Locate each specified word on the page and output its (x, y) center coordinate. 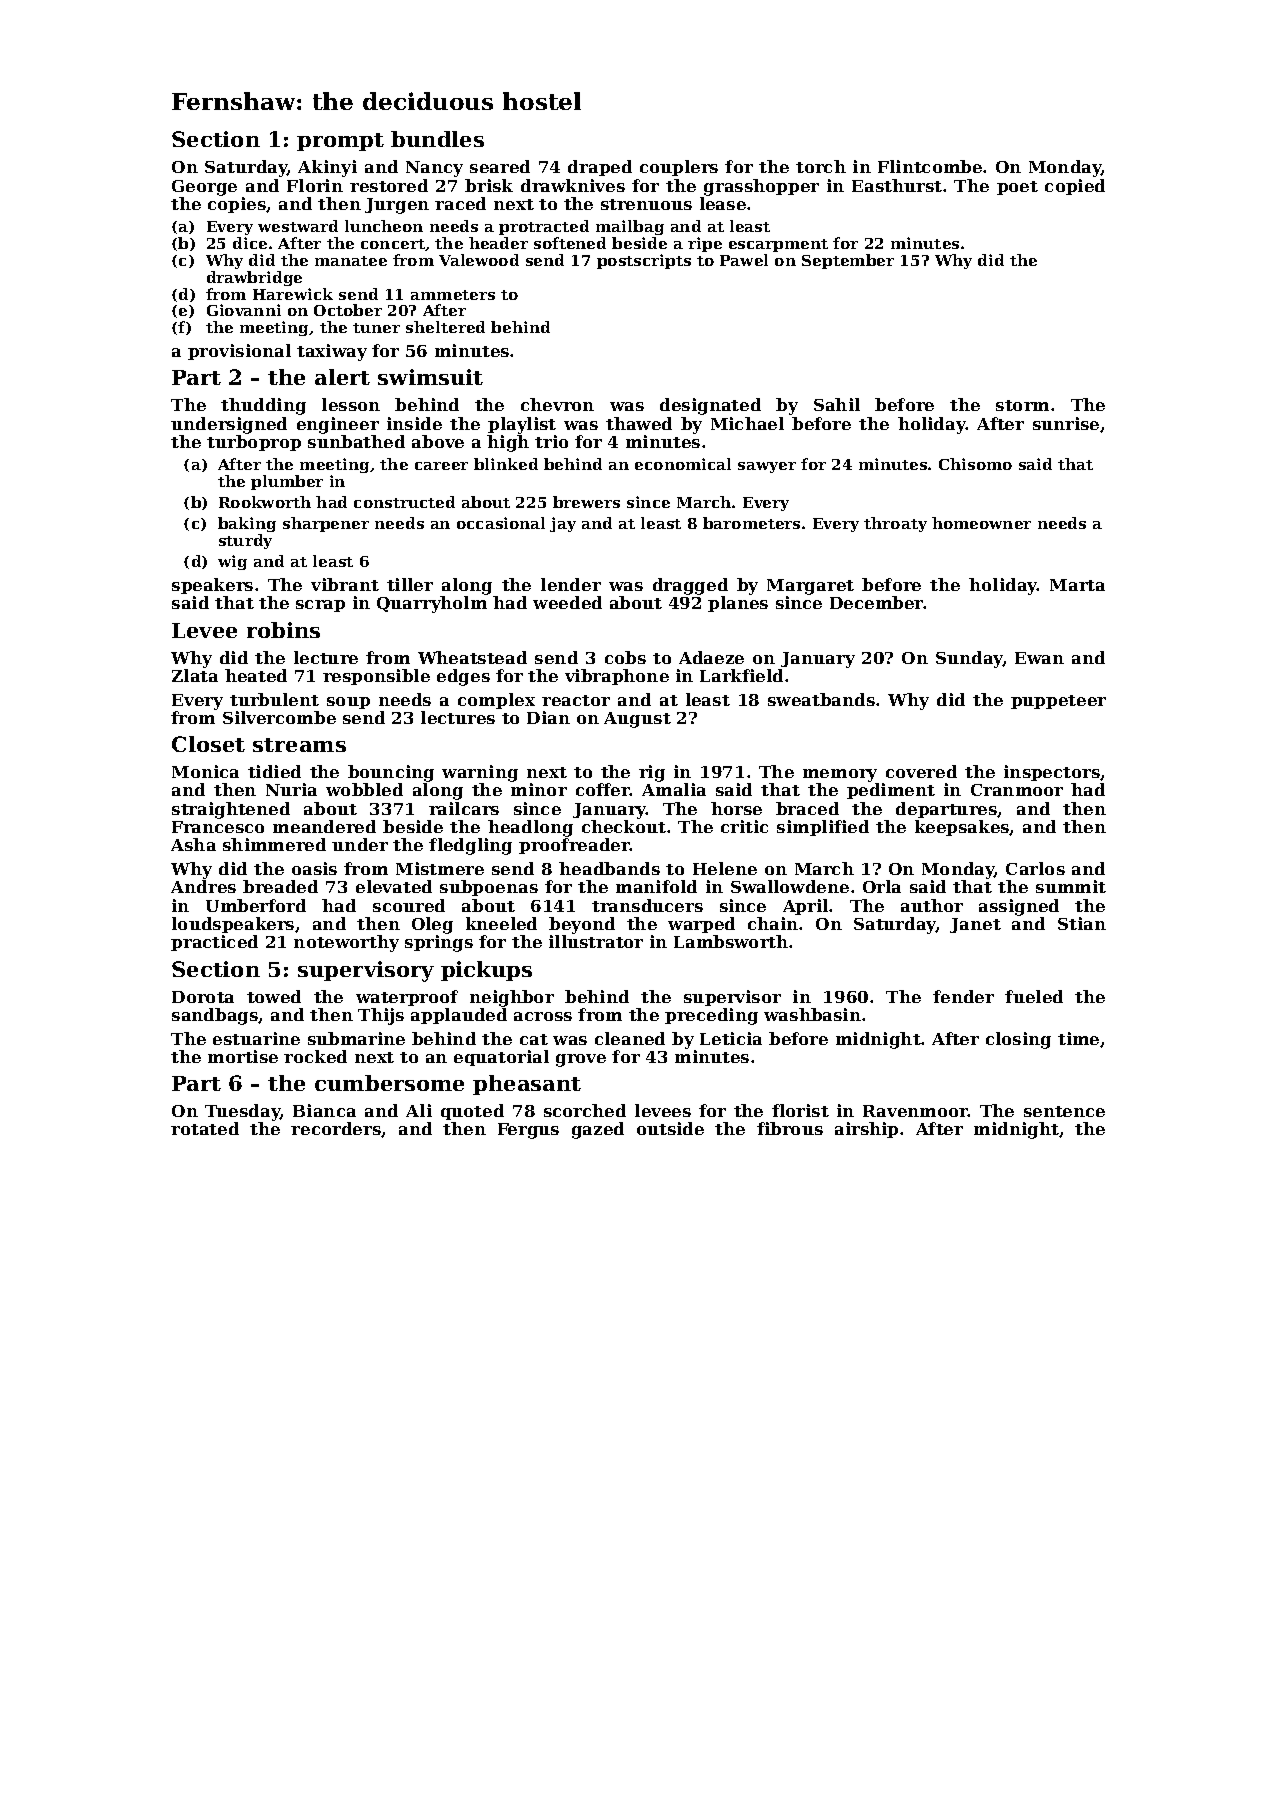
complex (496, 701)
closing (1018, 1040)
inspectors (1052, 773)
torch (821, 166)
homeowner (981, 523)
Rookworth (265, 502)
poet (1017, 188)
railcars (464, 808)
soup (348, 703)
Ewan (1039, 658)
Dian (548, 717)
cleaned (630, 1038)
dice (250, 243)
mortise (243, 1056)
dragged (690, 586)
